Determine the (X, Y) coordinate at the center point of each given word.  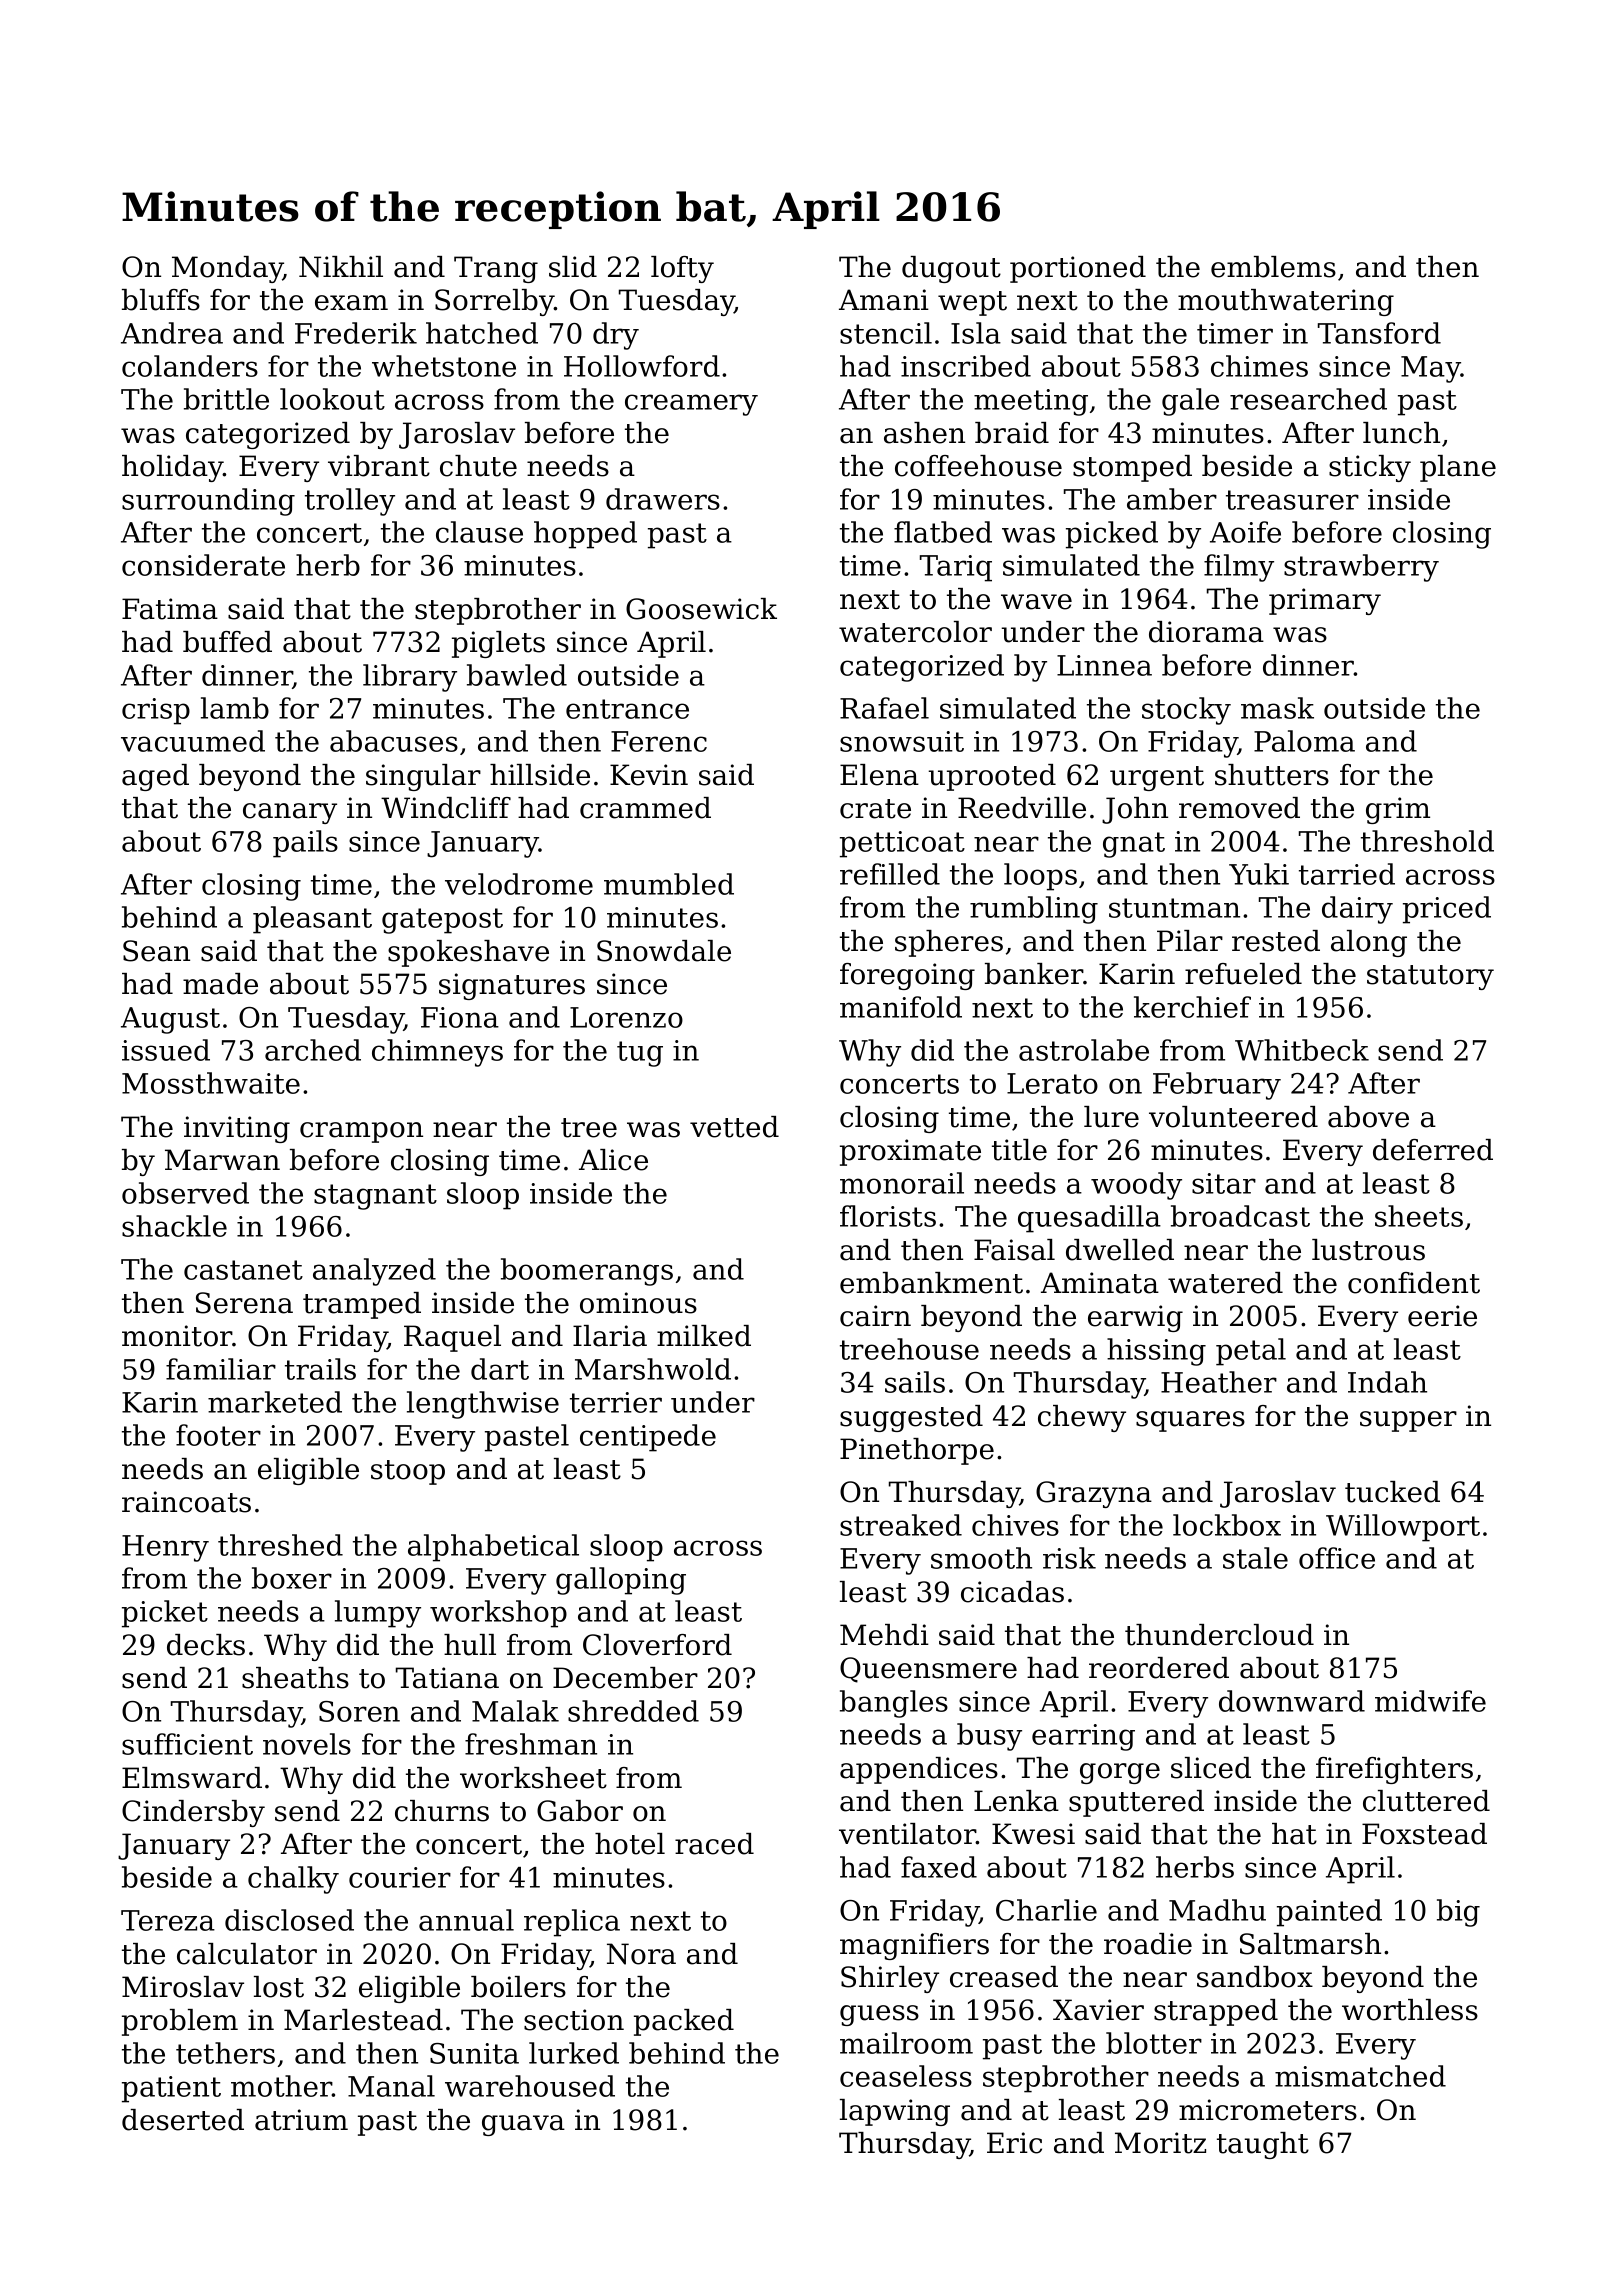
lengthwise (483, 1405)
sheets (1419, 1216)
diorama (1206, 632)
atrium (301, 2120)
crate (875, 809)
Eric (1014, 2143)
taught (1263, 2145)
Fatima (170, 609)
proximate (910, 1152)
